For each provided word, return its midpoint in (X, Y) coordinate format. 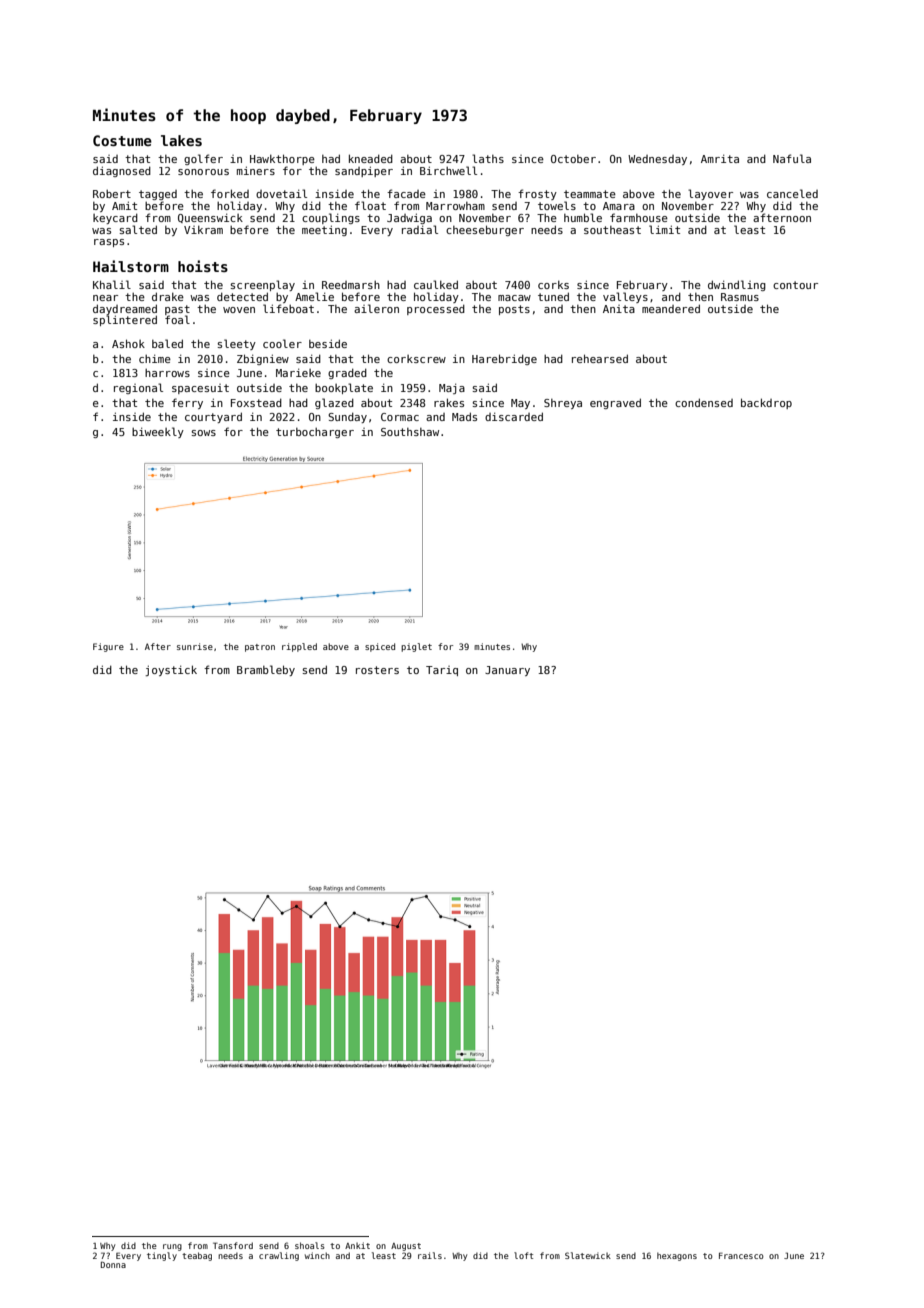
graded (347, 373)
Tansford (233, 1245)
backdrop (766, 403)
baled (167, 343)
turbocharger (315, 433)
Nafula (792, 158)
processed (436, 309)
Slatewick (588, 1255)
